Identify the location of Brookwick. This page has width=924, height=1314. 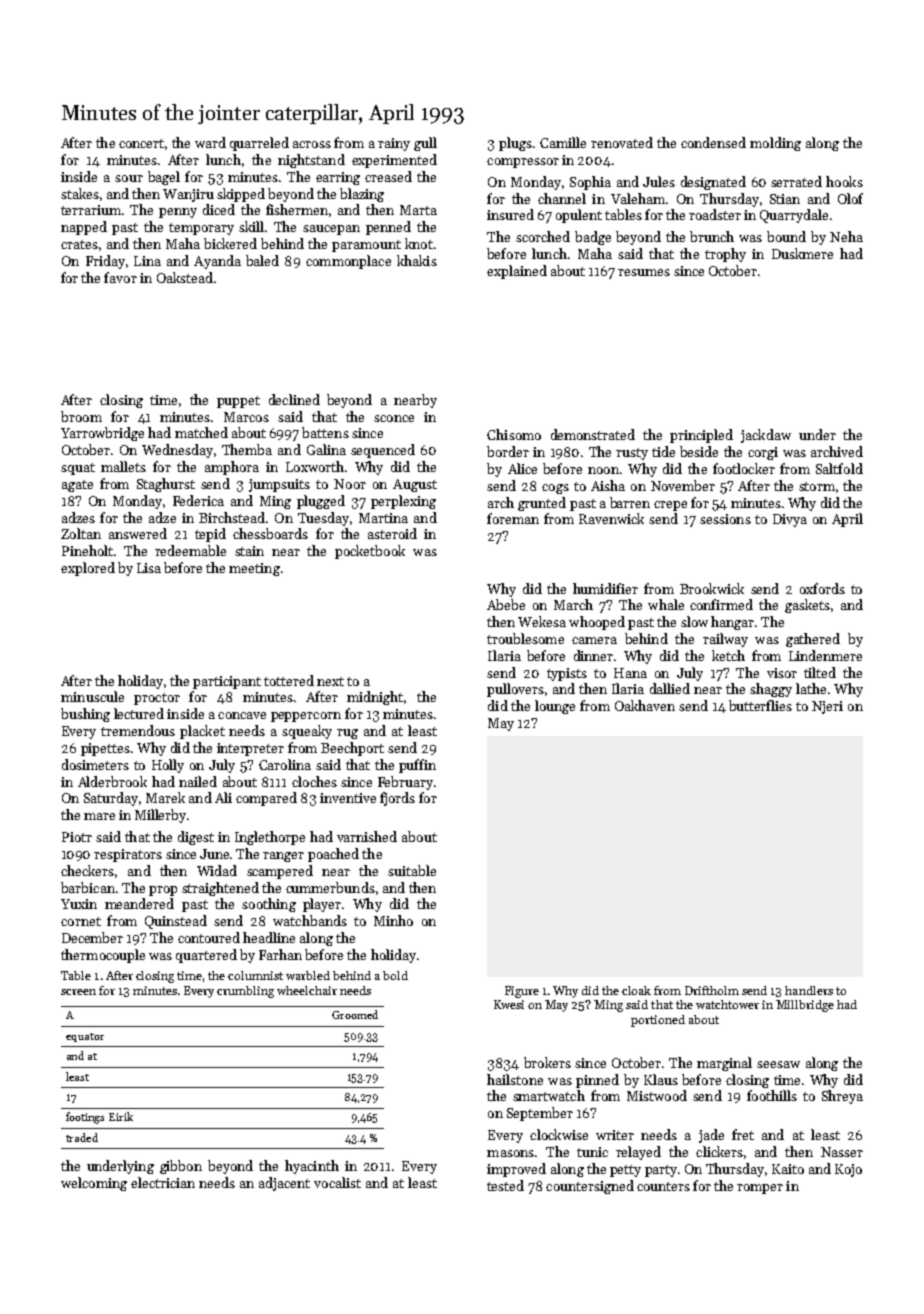
(712, 588).
